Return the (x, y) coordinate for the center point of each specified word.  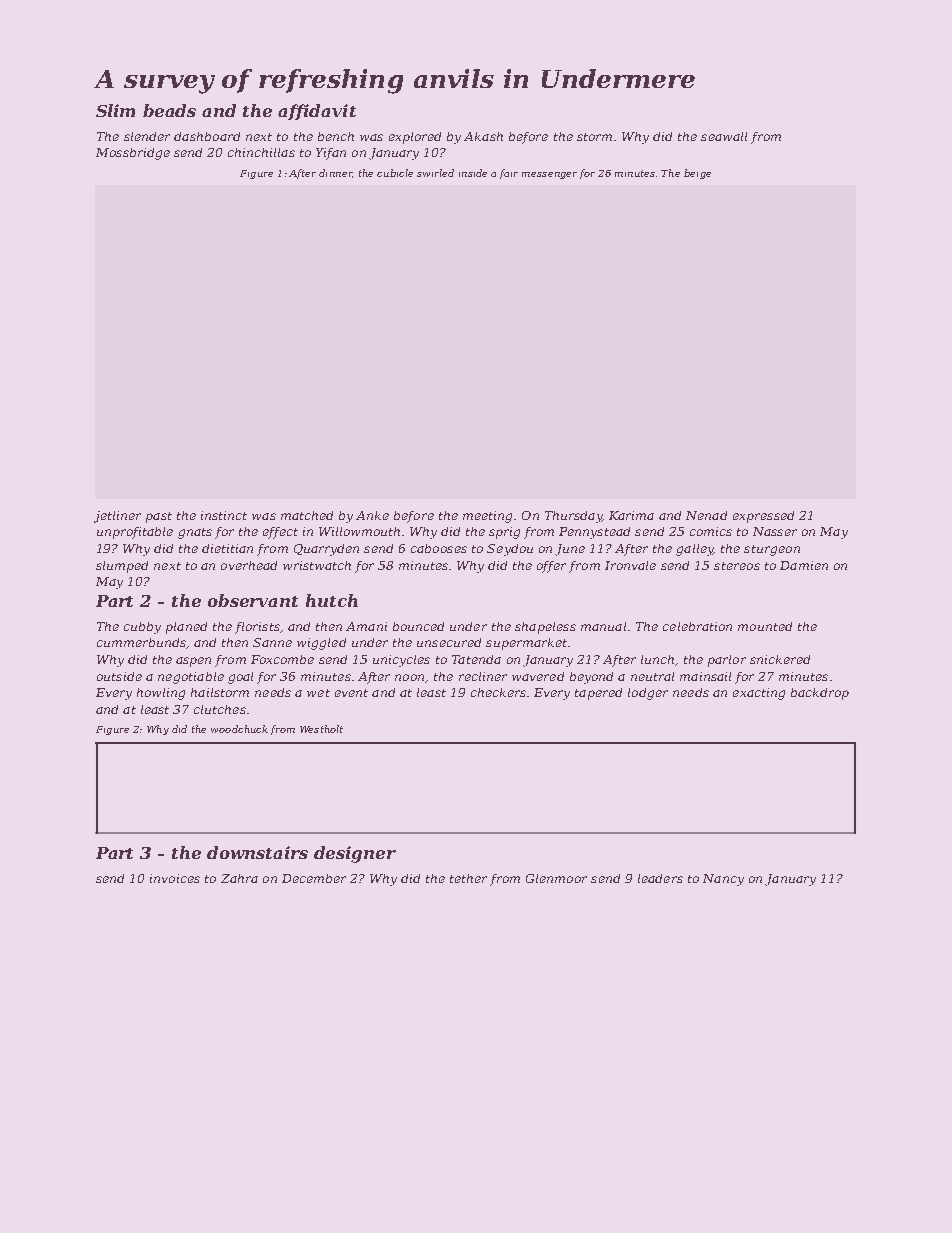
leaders (660, 878)
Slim (115, 110)
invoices (175, 878)
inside (473, 173)
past (159, 517)
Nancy (723, 880)
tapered (598, 694)
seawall (724, 136)
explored (415, 138)
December (314, 878)
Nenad (706, 515)
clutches (220, 709)
